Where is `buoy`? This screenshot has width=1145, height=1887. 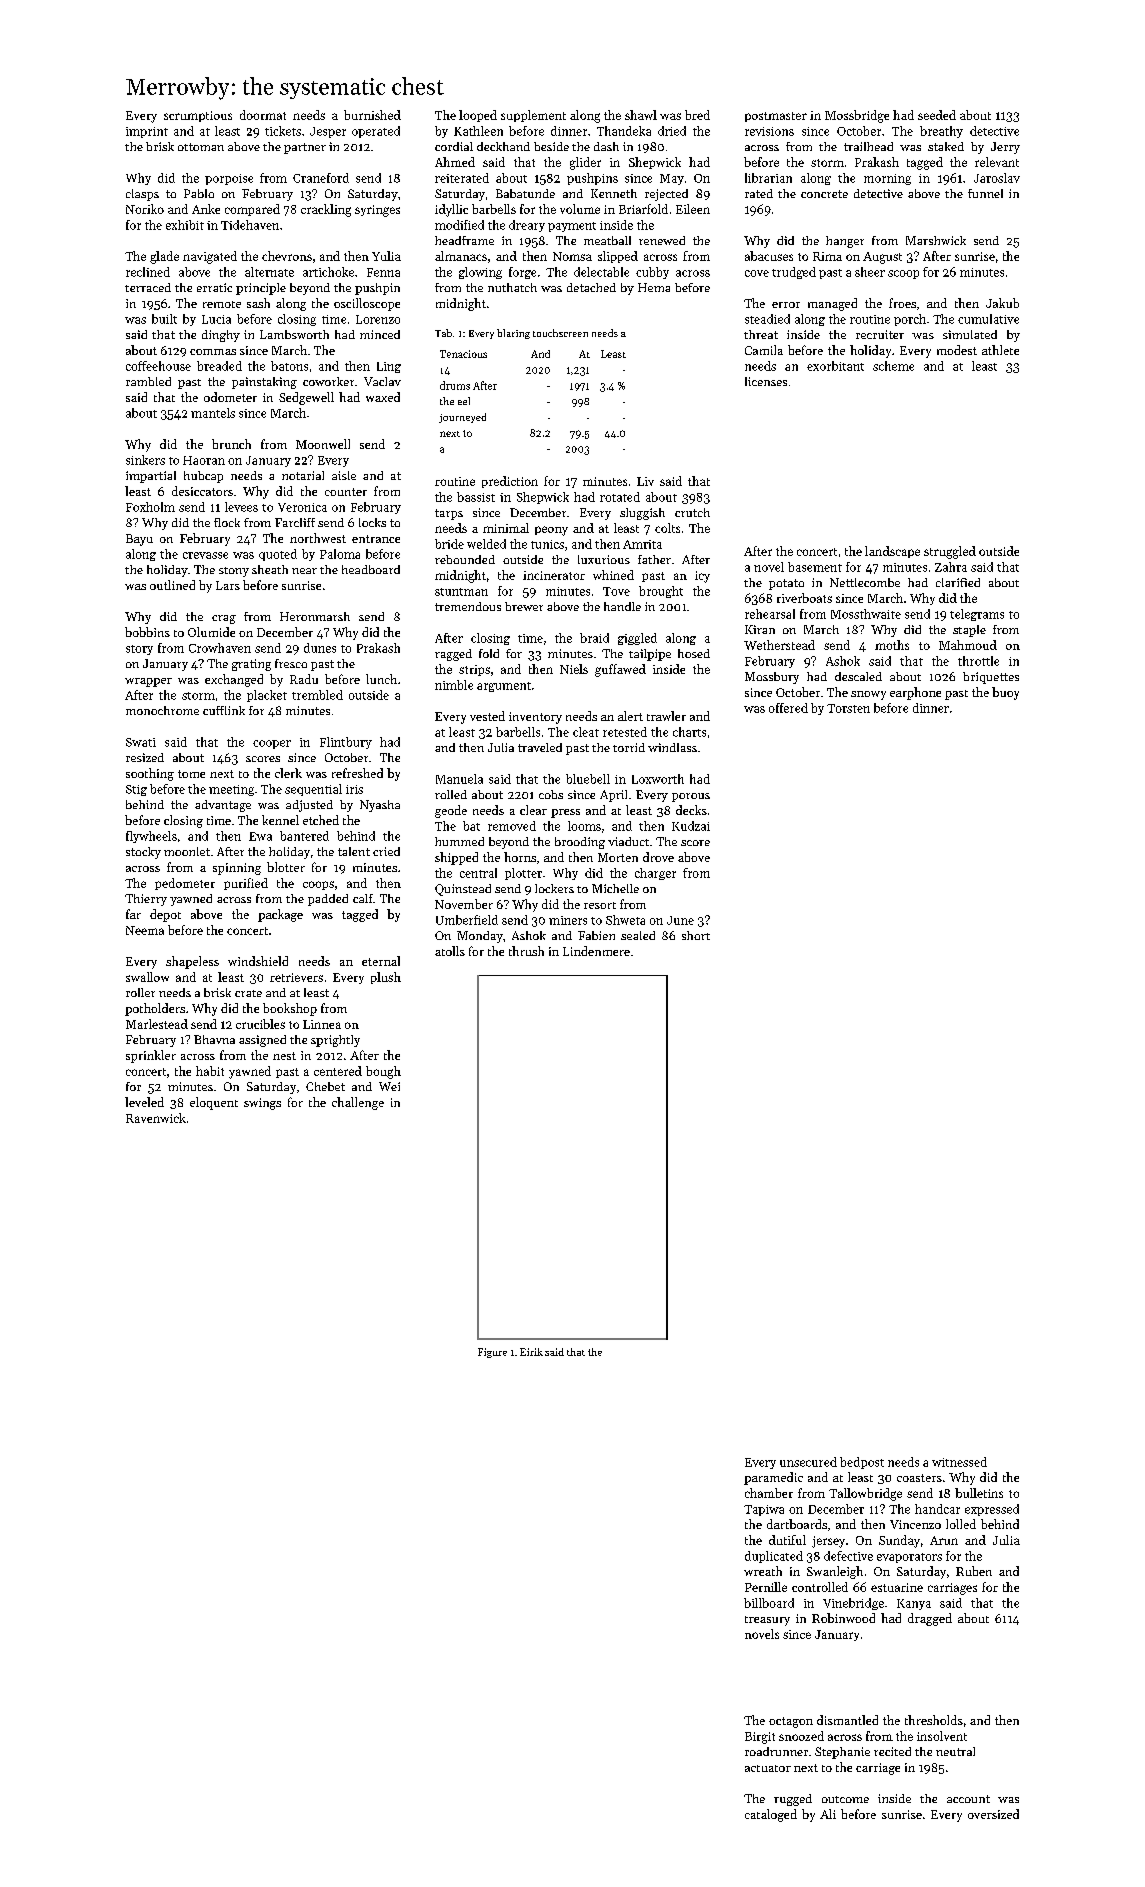
buoy is located at coordinates (1005, 693).
